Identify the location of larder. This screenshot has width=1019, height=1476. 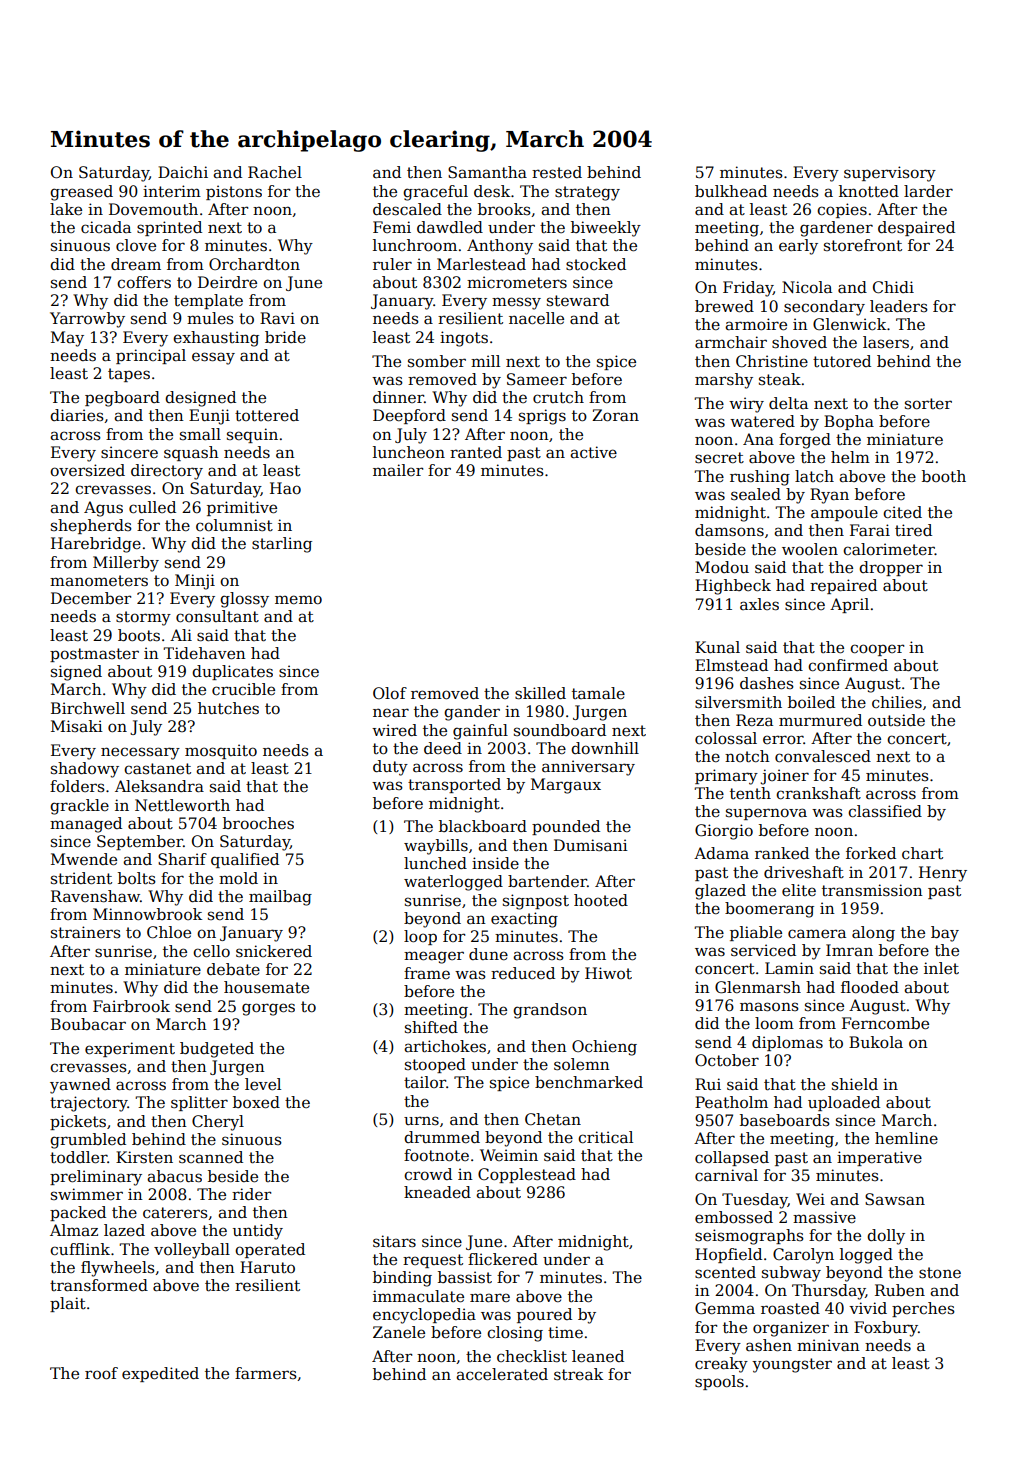
(928, 191).
